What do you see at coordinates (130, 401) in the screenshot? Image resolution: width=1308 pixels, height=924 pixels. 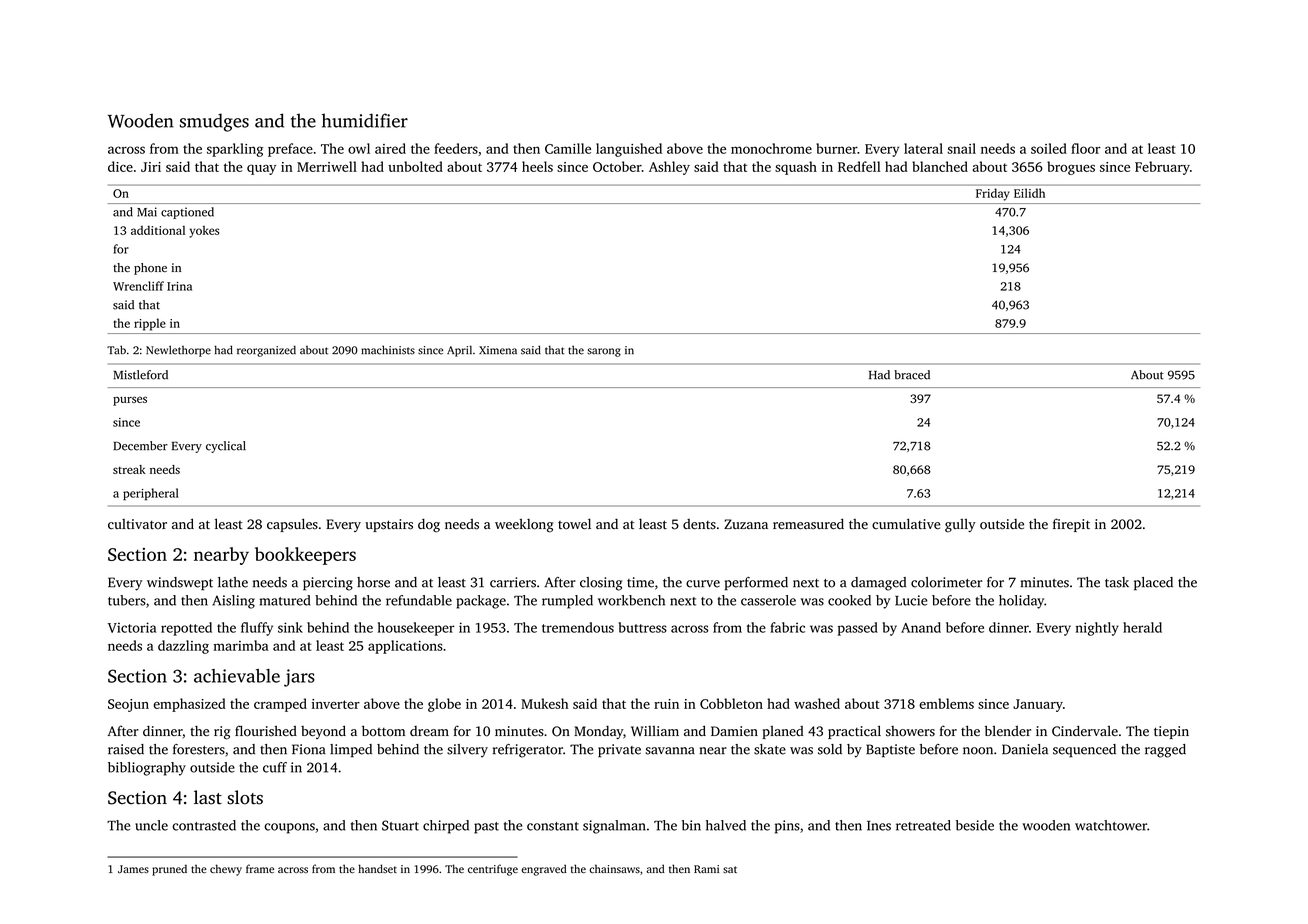 I see `purses` at bounding box center [130, 401].
